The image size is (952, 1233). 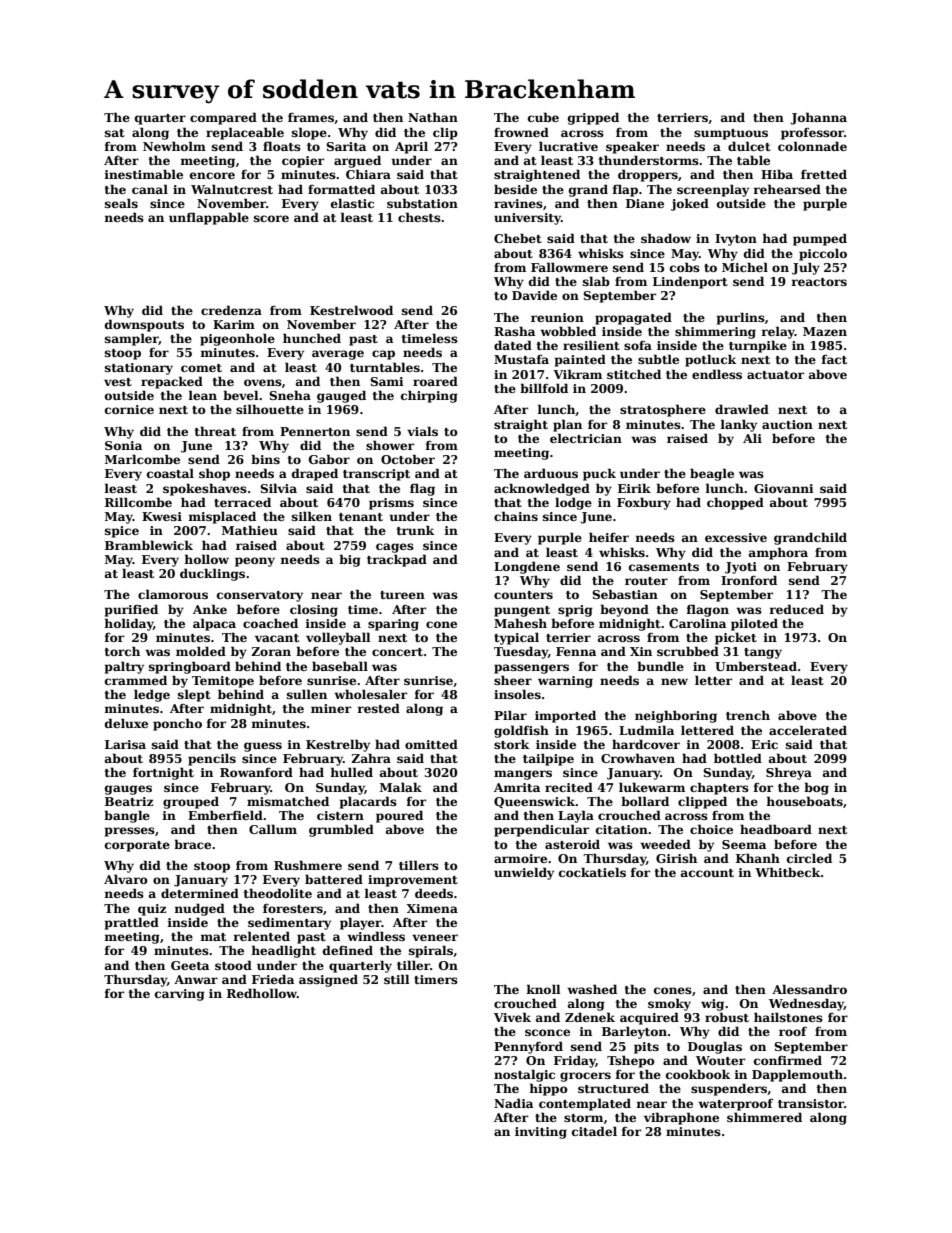 What do you see at coordinates (711, 829) in the screenshot?
I see `choice` at bounding box center [711, 829].
